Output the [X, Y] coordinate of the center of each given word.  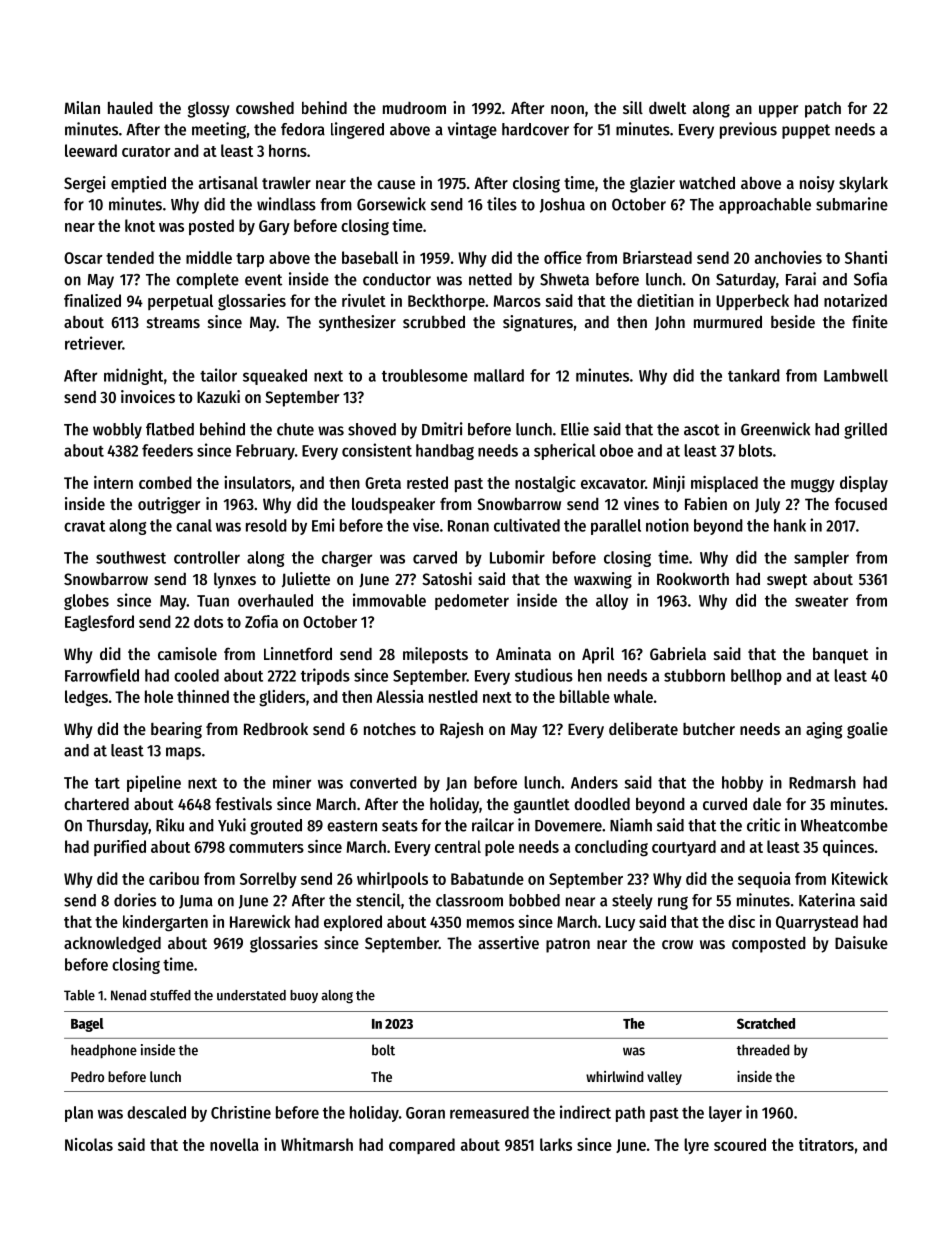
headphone [104, 1051]
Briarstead [657, 257]
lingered [357, 130]
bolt [383, 1050]
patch [823, 110]
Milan [82, 107]
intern [113, 482]
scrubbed [434, 321]
